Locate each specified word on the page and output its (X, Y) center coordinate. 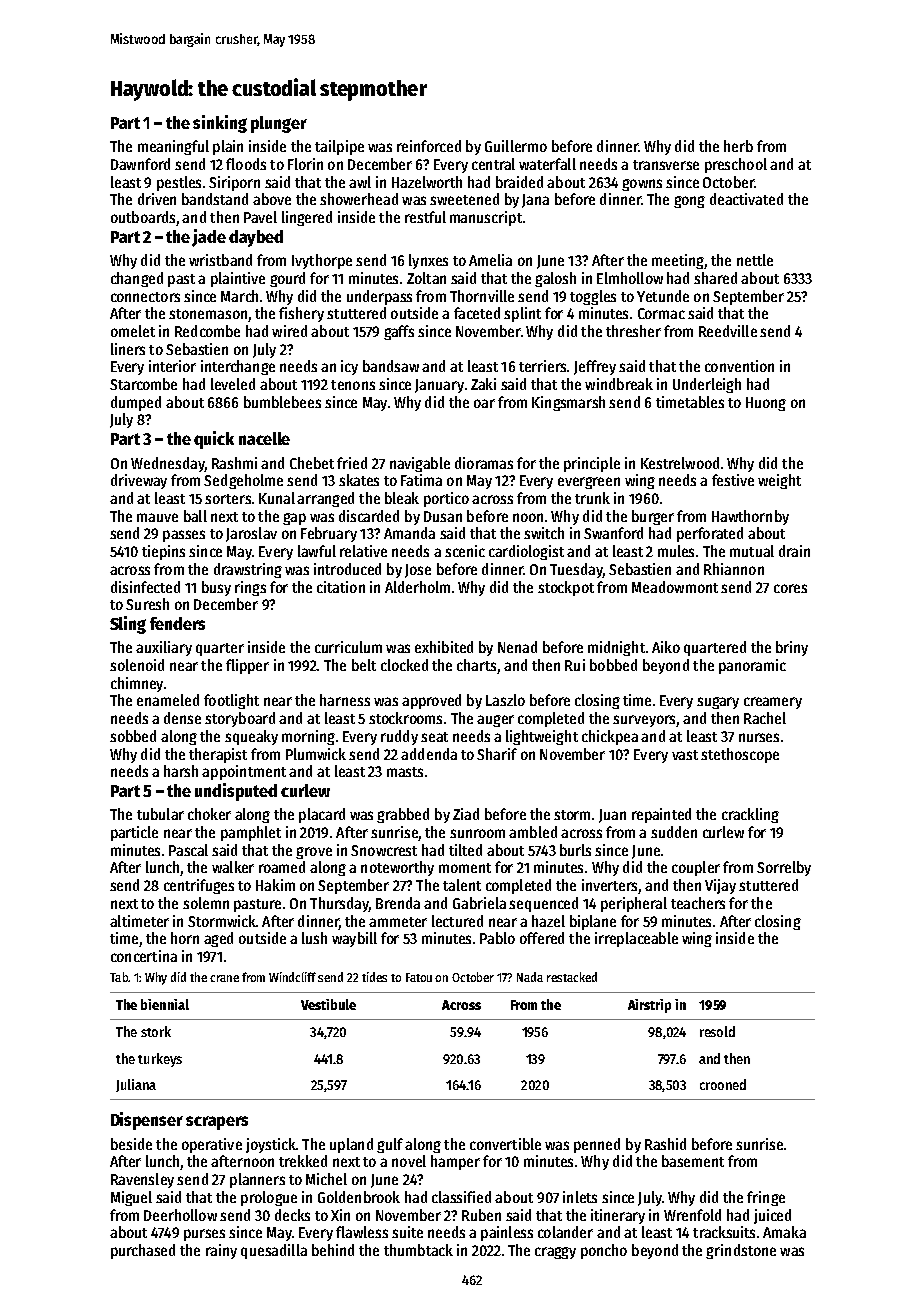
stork (156, 1031)
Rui (575, 665)
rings (250, 588)
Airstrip (649, 1006)
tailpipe (339, 147)
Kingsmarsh (568, 403)
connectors (145, 297)
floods (246, 164)
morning (308, 737)
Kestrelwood (680, 463)
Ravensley (142, 1180)
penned (597, 1145)
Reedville (728, 331)
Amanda (409, 533)
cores (790, 588)
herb (738, 146)
